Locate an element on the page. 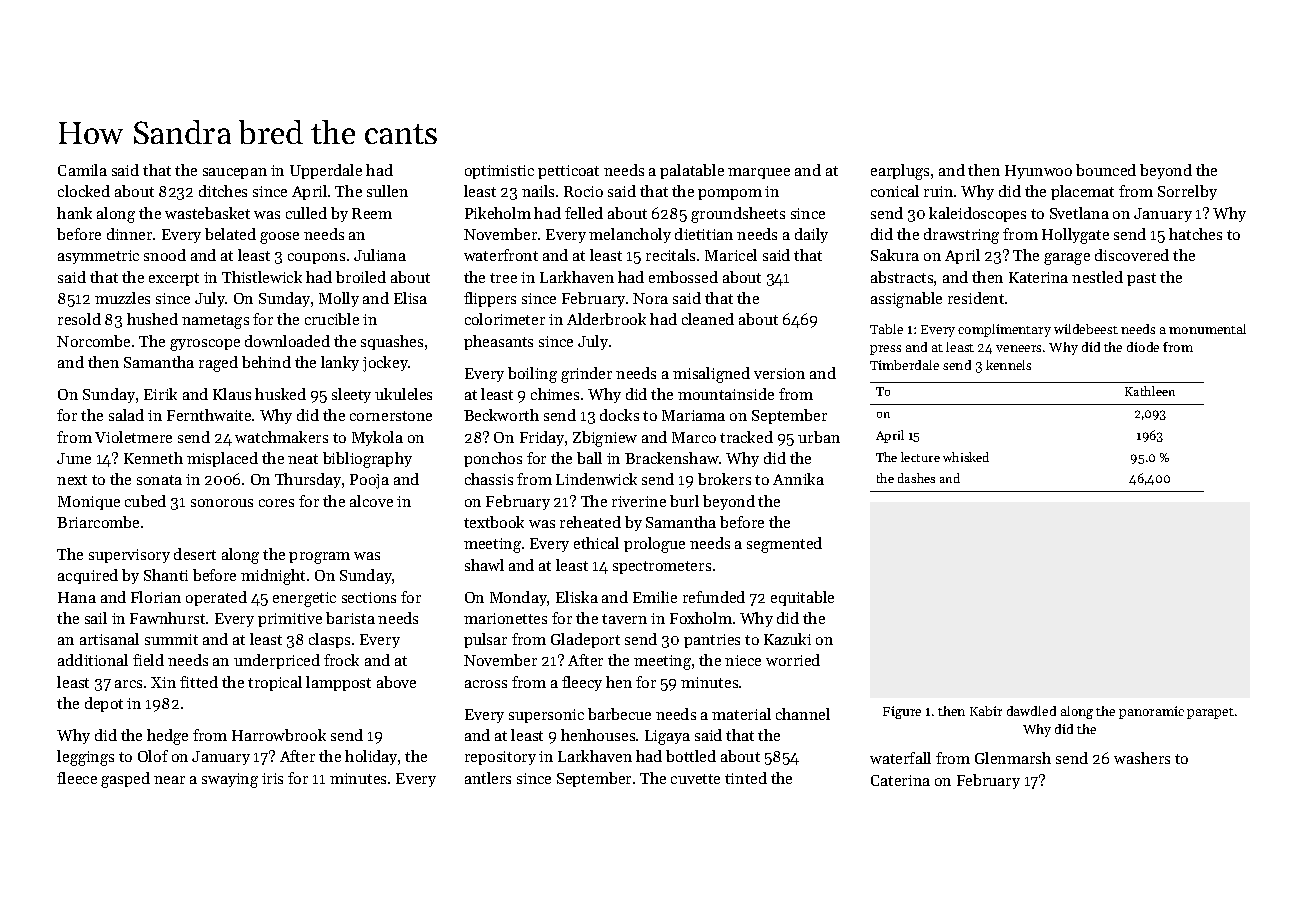  whisked is located at coordinates (966, 457).
